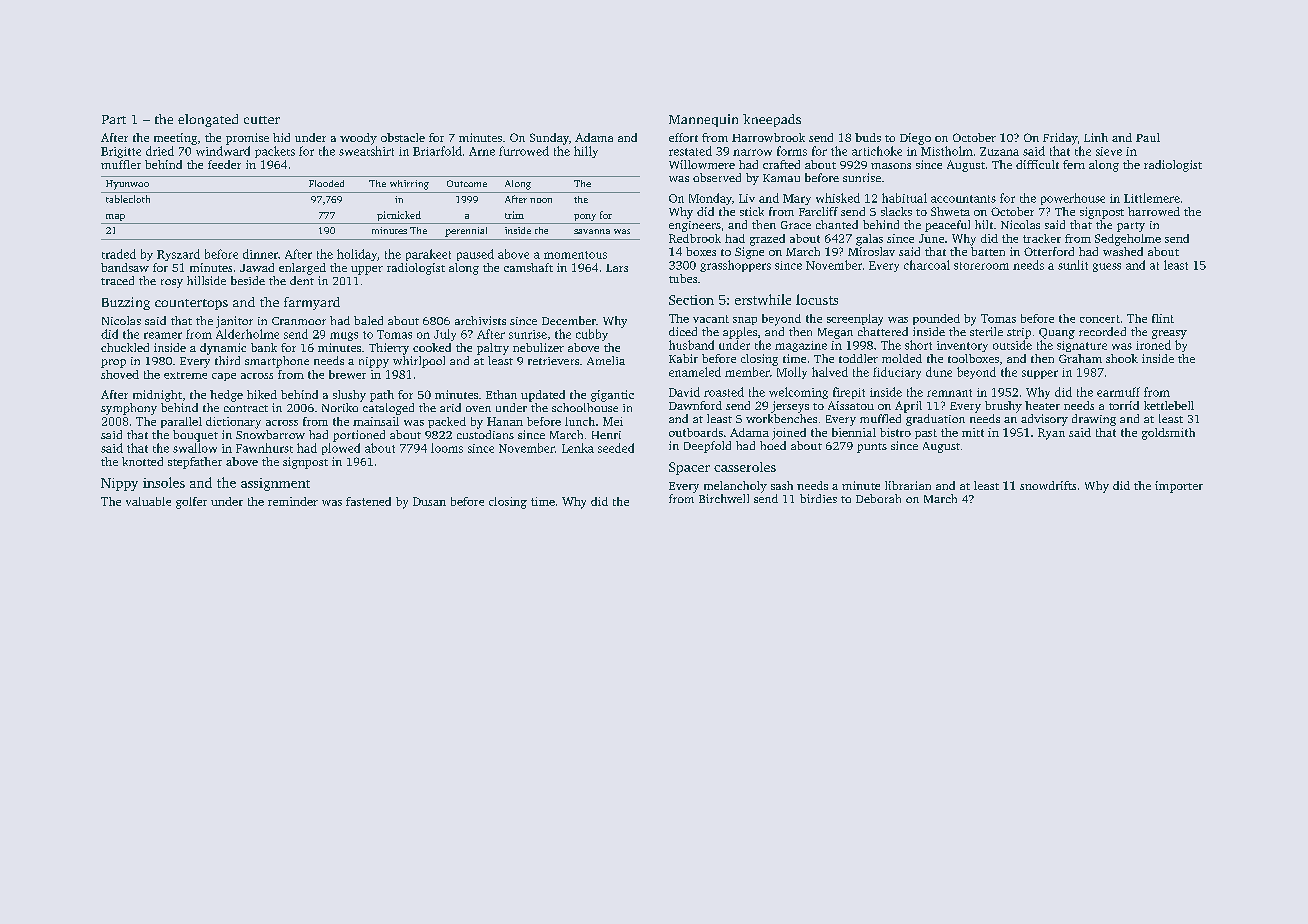 This image has height=924, width=1308. I want to click on Paul, so click(1148, 137).
